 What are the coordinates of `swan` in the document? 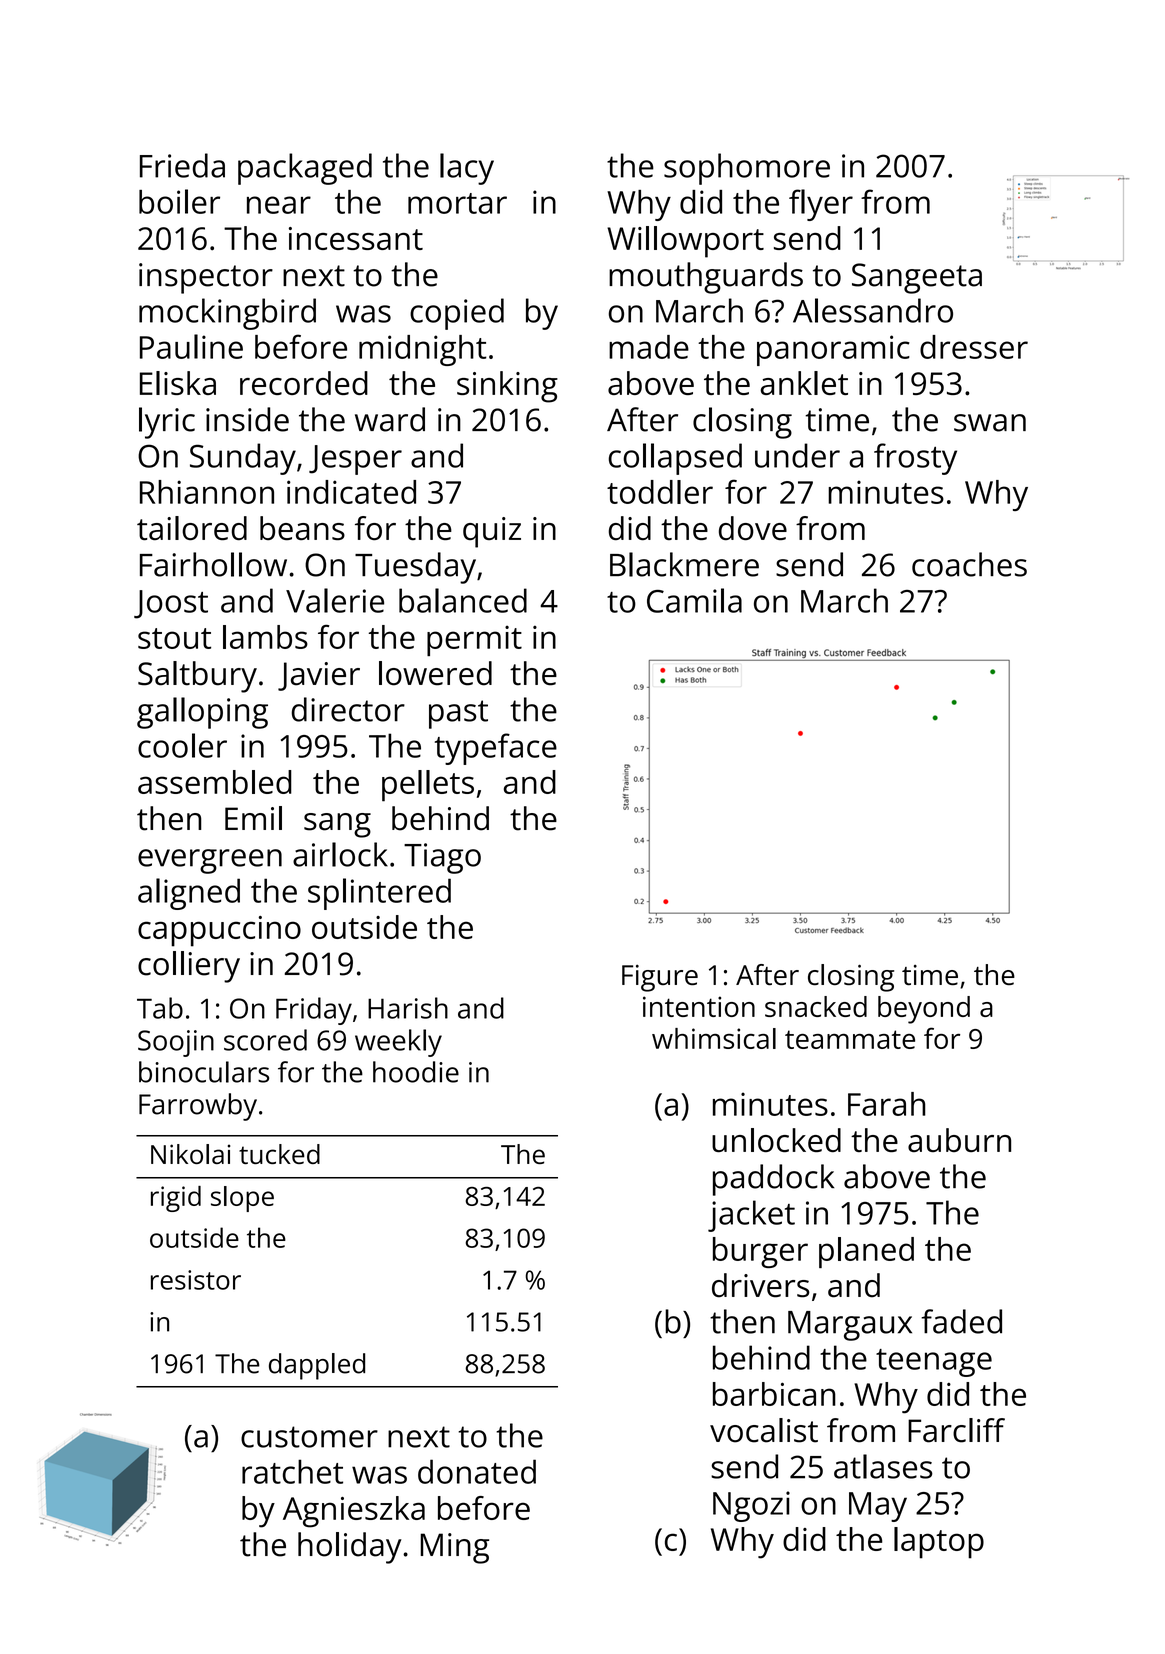 It's located at (990, 423).
